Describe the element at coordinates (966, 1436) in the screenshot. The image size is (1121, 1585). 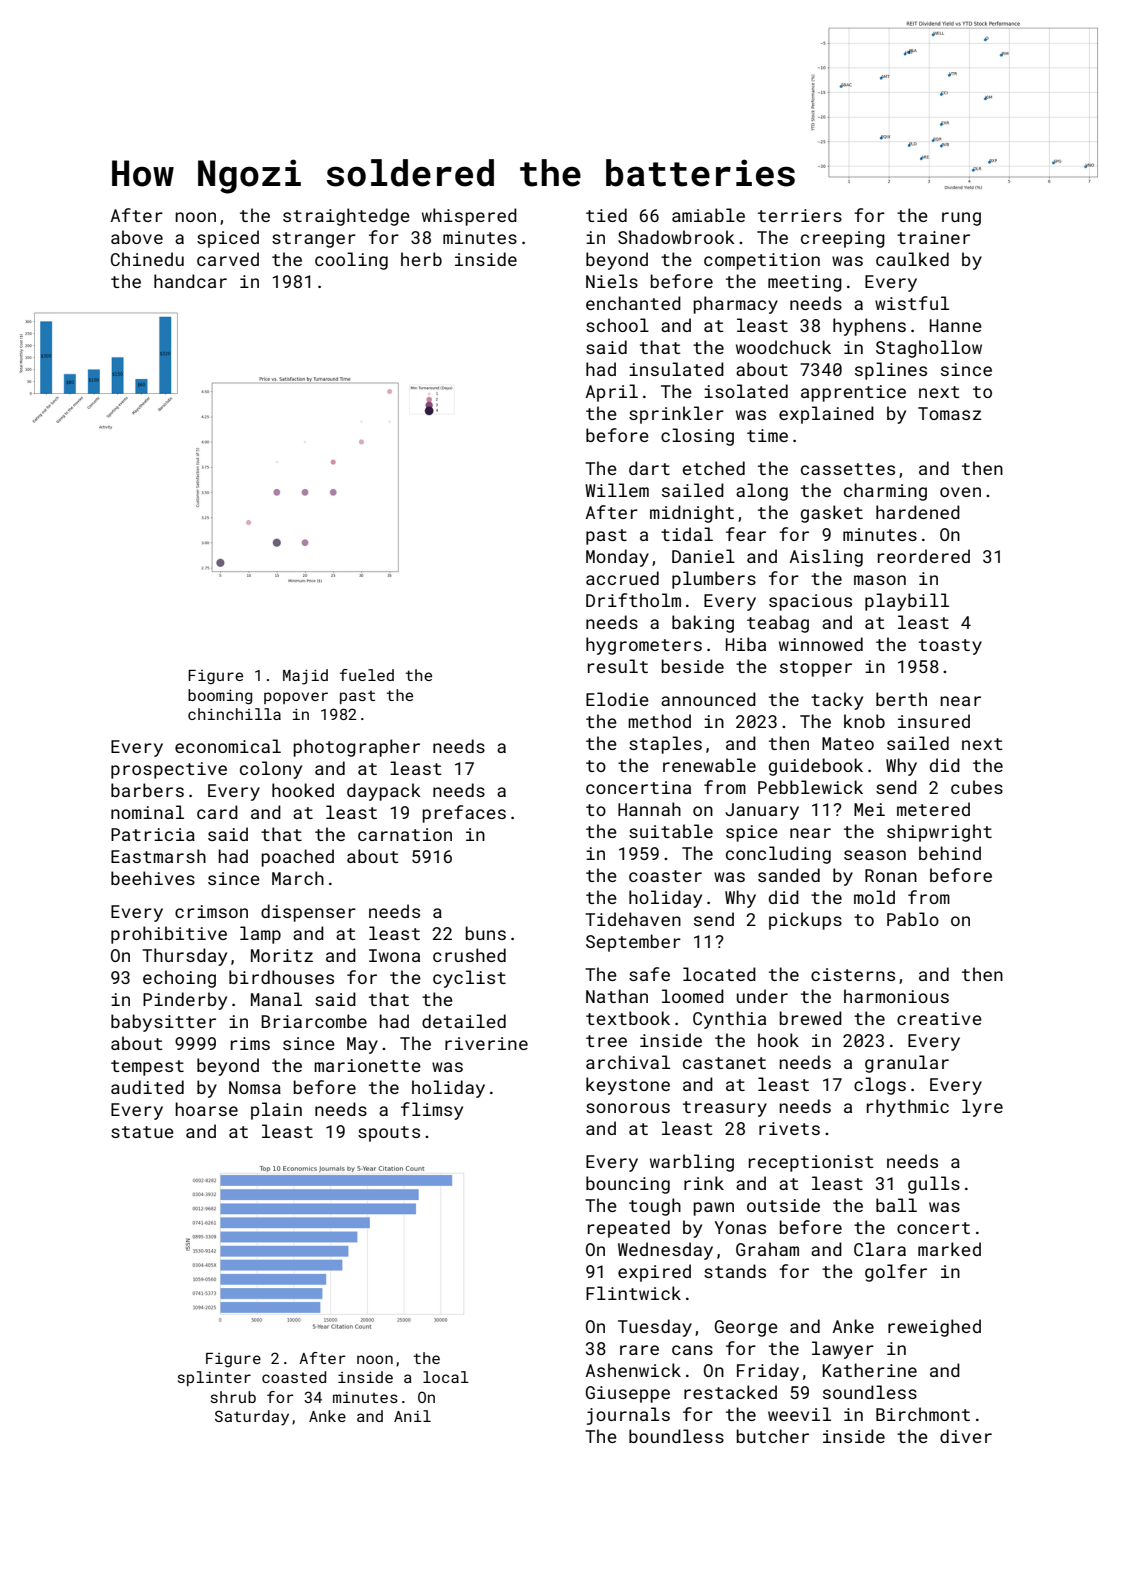
I see `diver` at that location.
